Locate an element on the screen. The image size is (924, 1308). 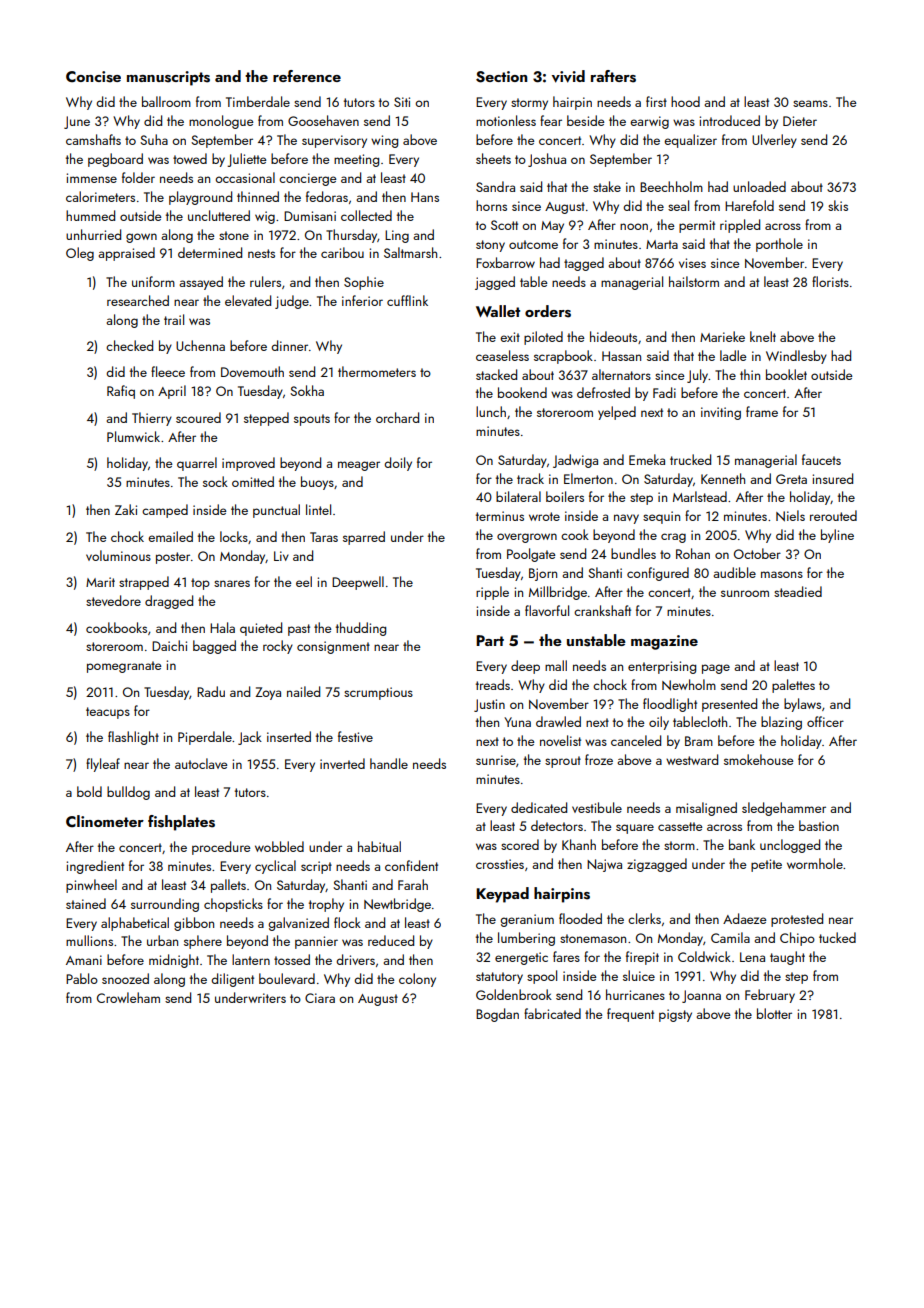
Joshua is located at coordinates (547, 160).
